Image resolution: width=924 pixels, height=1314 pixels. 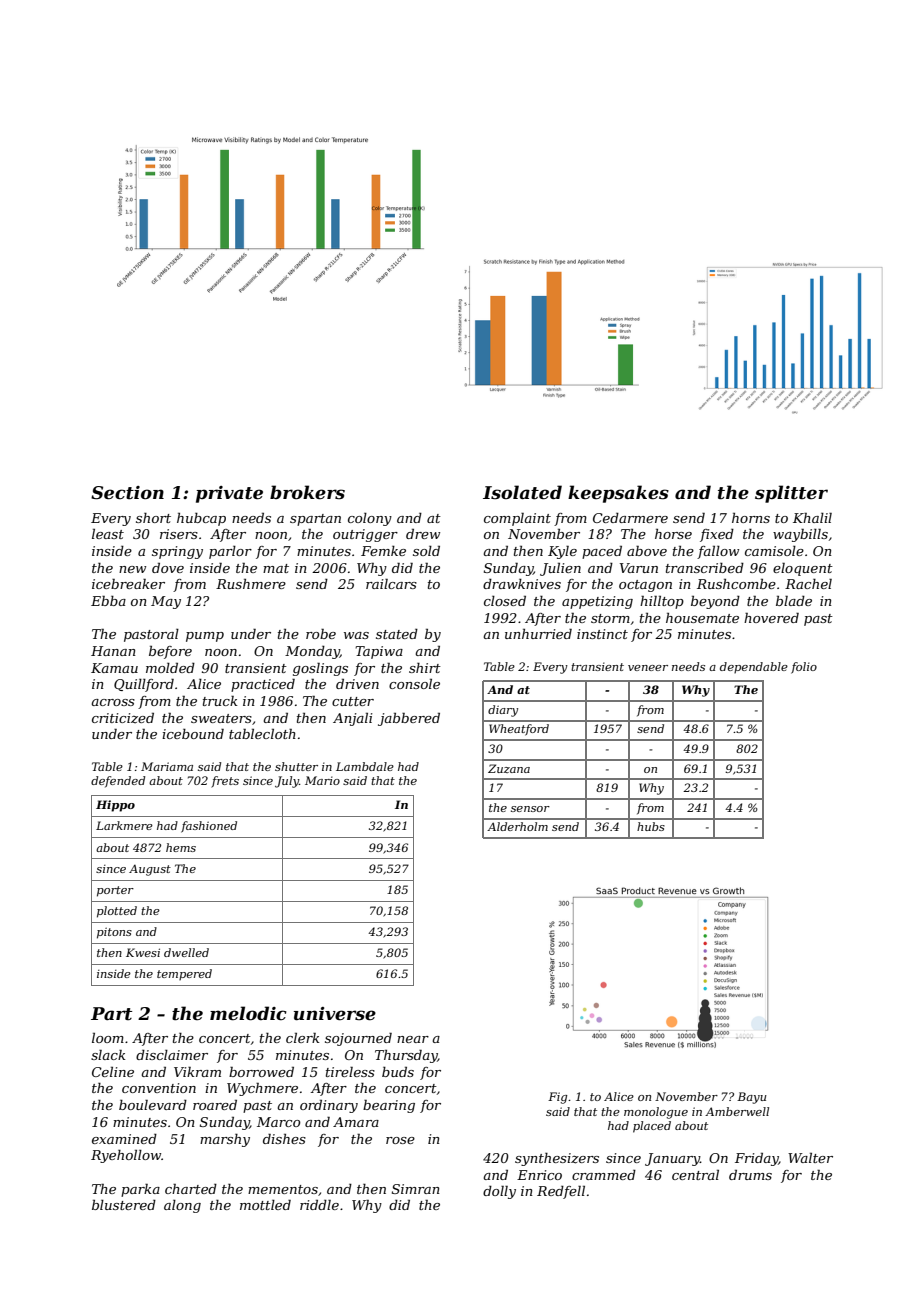 What do you see at coordinates (128, 584) in the screenshot?
I see `icebreaker` at bounding box center [128, 584].
